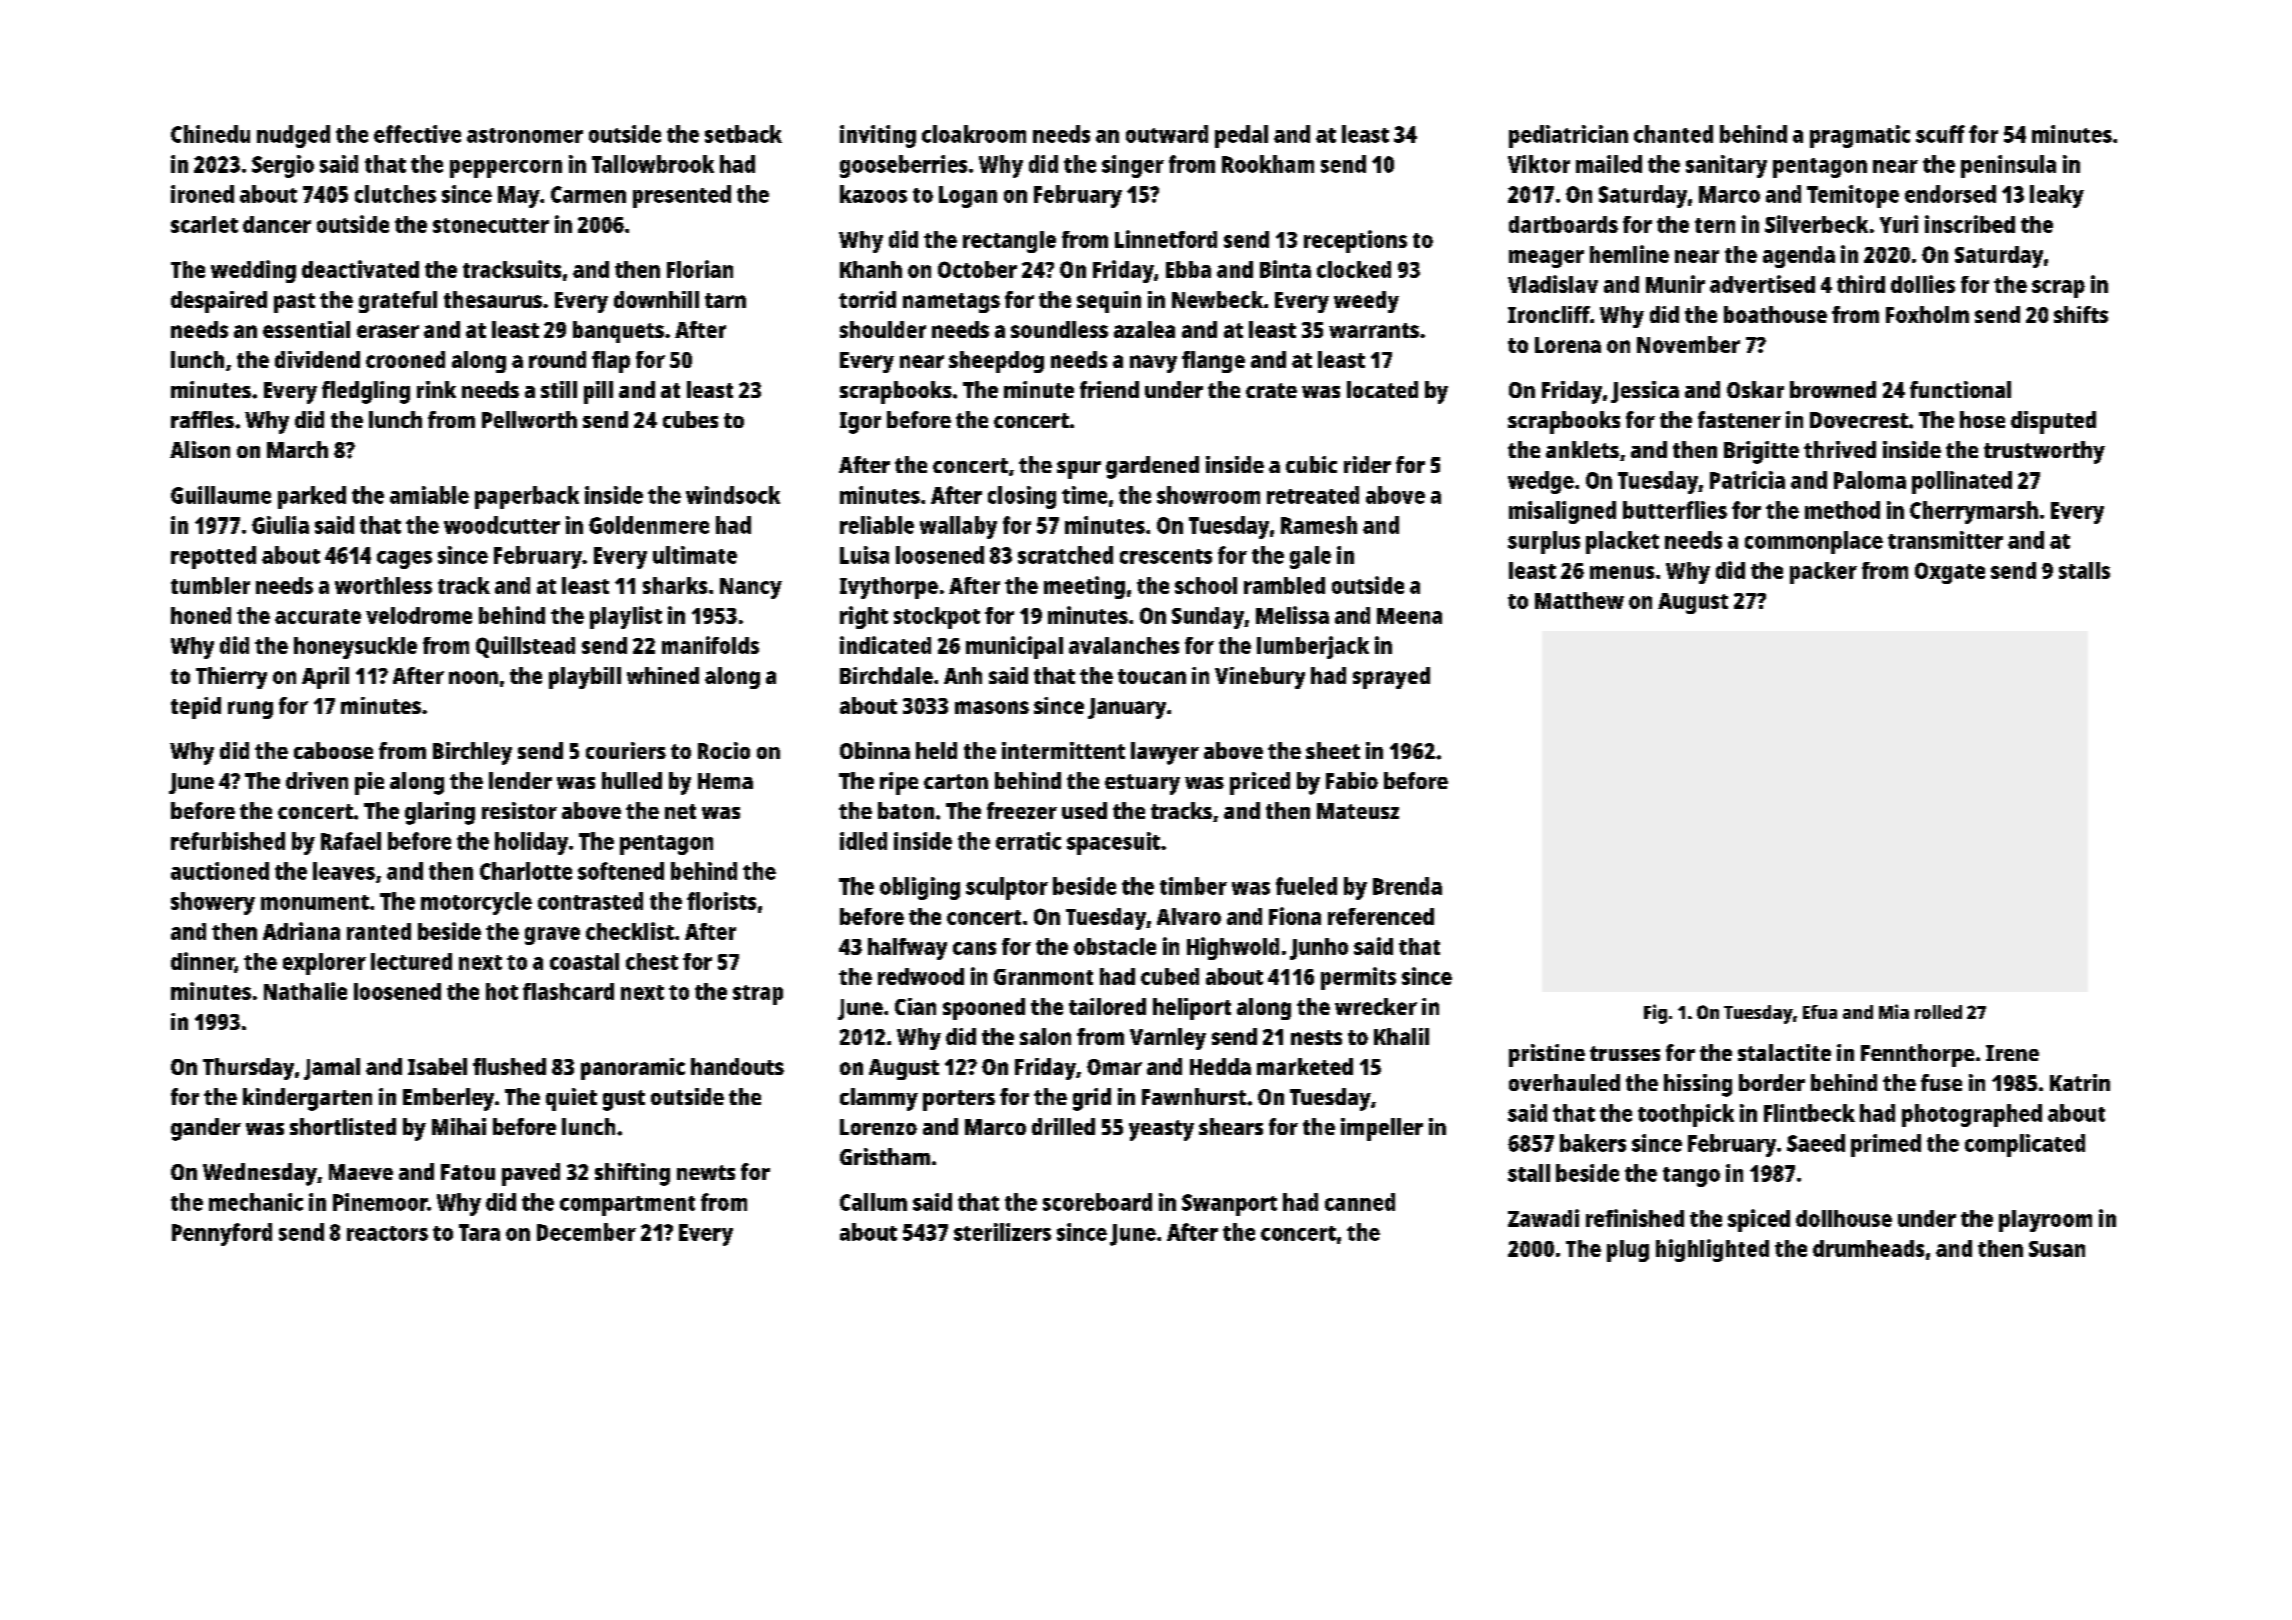 This image has height=1620, width=2292. What do you see at coordinates (2081, 314) in the image?
I see `shifts` at bounding box center [2081, 314].
